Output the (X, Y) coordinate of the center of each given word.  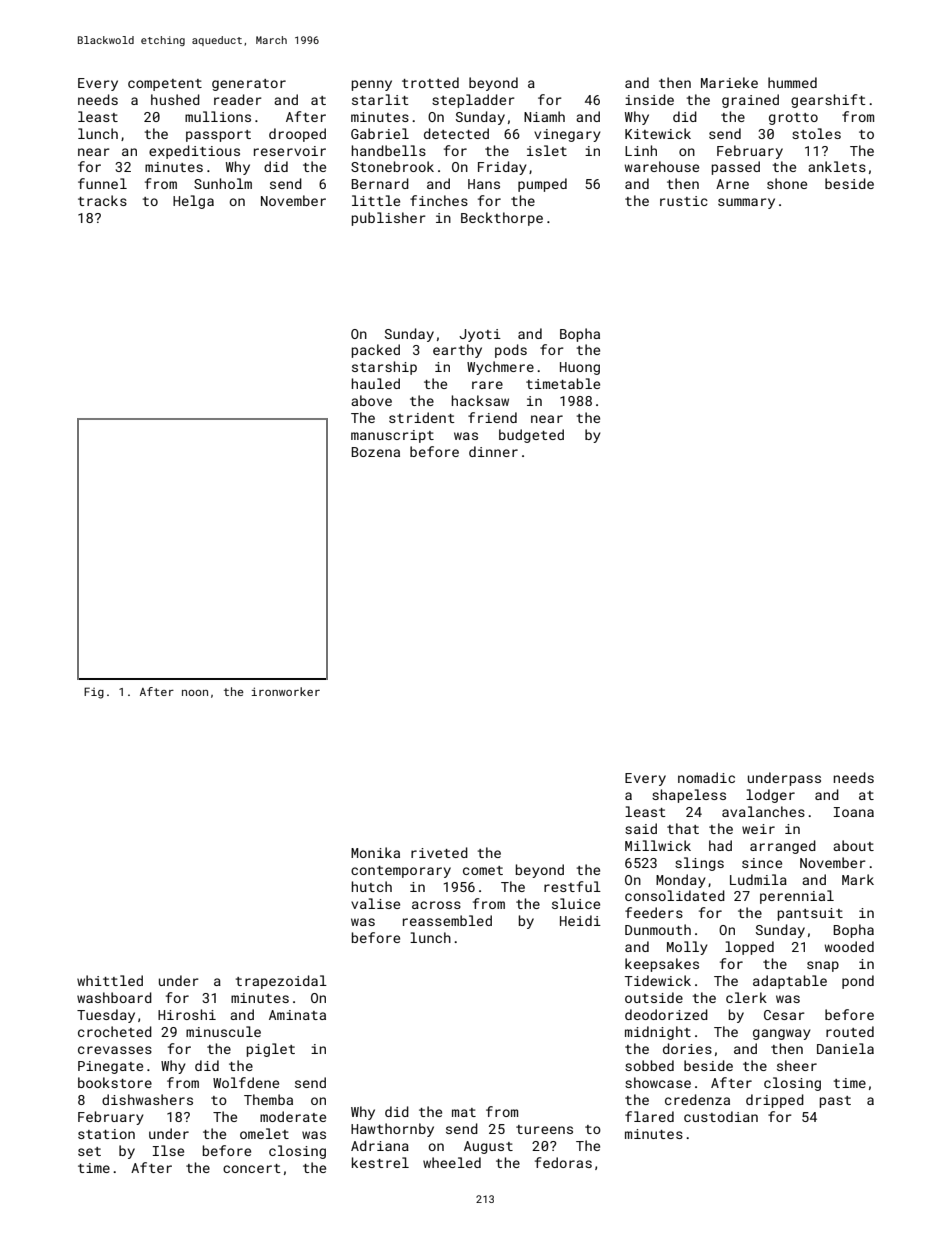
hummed (792, 82)
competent (165, 85)
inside (649, 99)
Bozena (375, 452)
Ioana (854, 812)
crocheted (115, 1031)
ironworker (286, 691)
